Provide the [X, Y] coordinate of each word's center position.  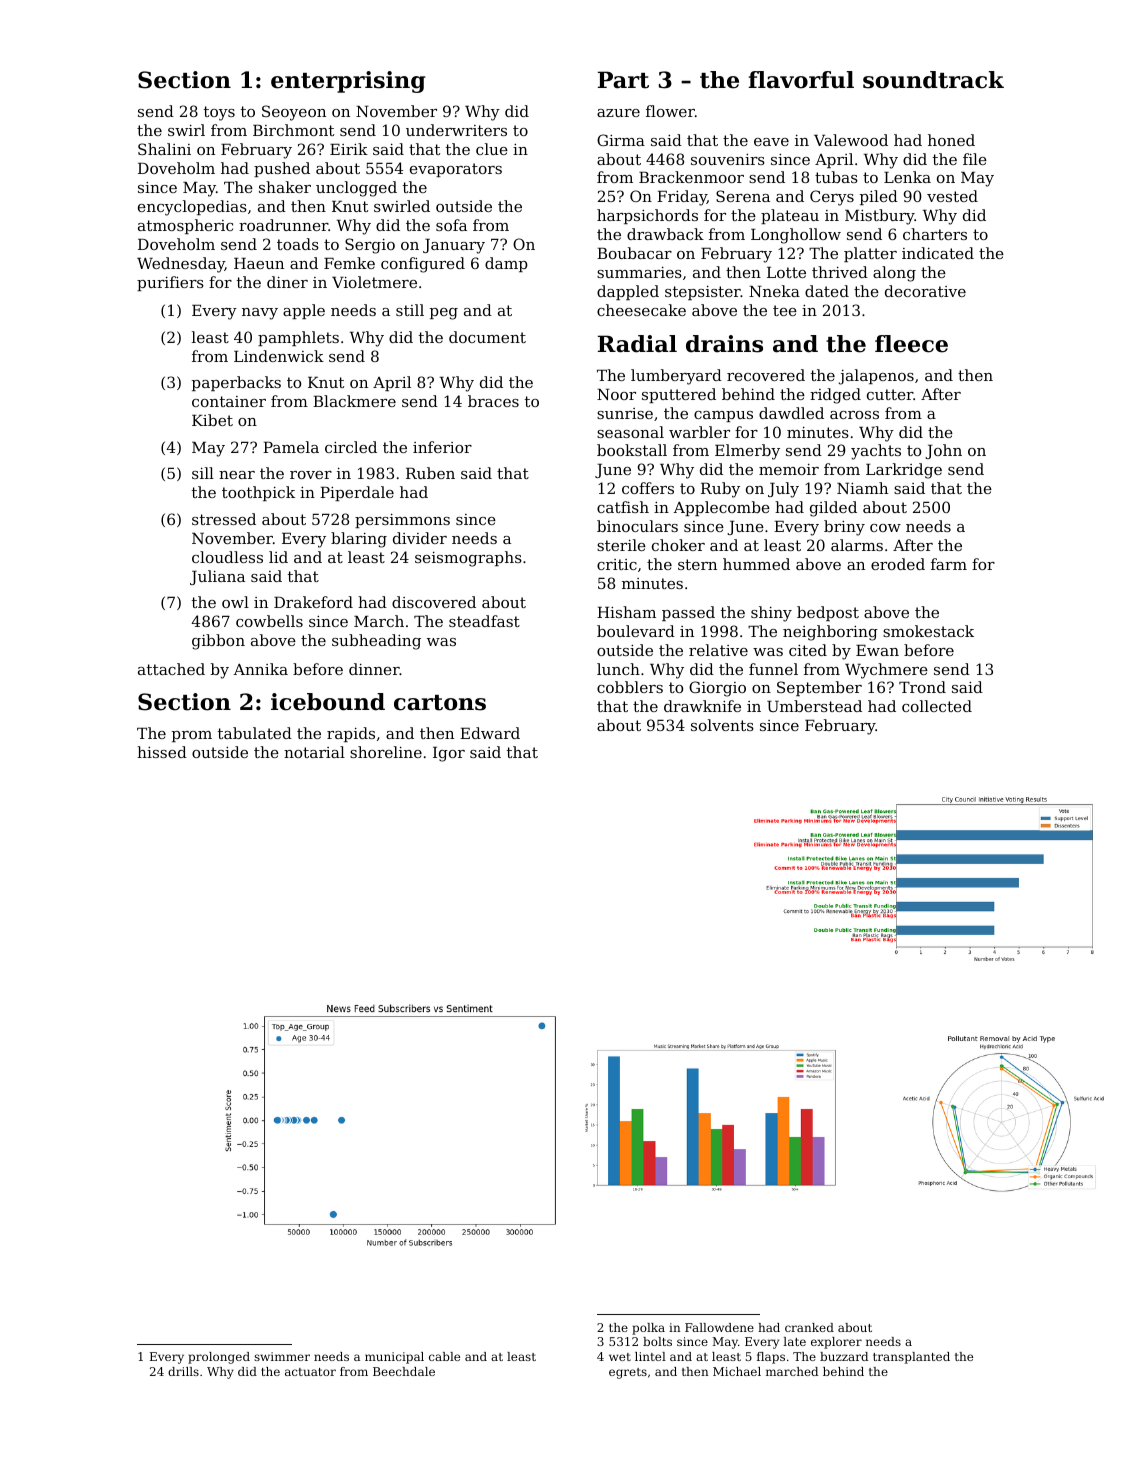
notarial [314, 752]
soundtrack [933, 80]
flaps [771, 1358]
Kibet [212, 420]
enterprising [348, 82]
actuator [310, 1372]
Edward [490, 733]
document [487, 337]
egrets [628, 1373]
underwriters [456, 130]
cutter [890, 394]
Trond [922, 687]
